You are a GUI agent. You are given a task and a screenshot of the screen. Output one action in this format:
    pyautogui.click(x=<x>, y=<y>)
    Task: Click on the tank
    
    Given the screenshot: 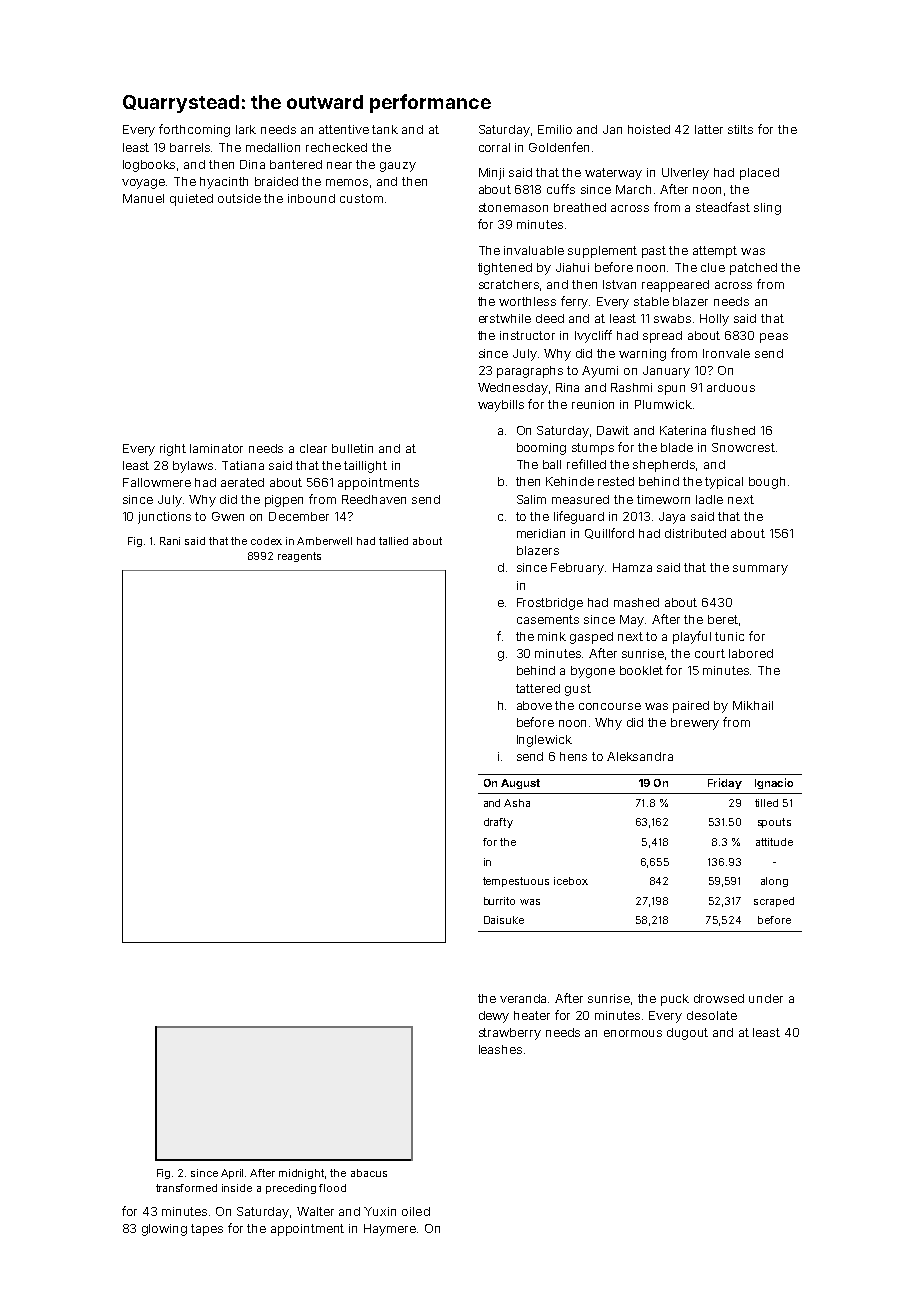 What is the action you would take?
    pyautogui.click(x=385, y=129)
